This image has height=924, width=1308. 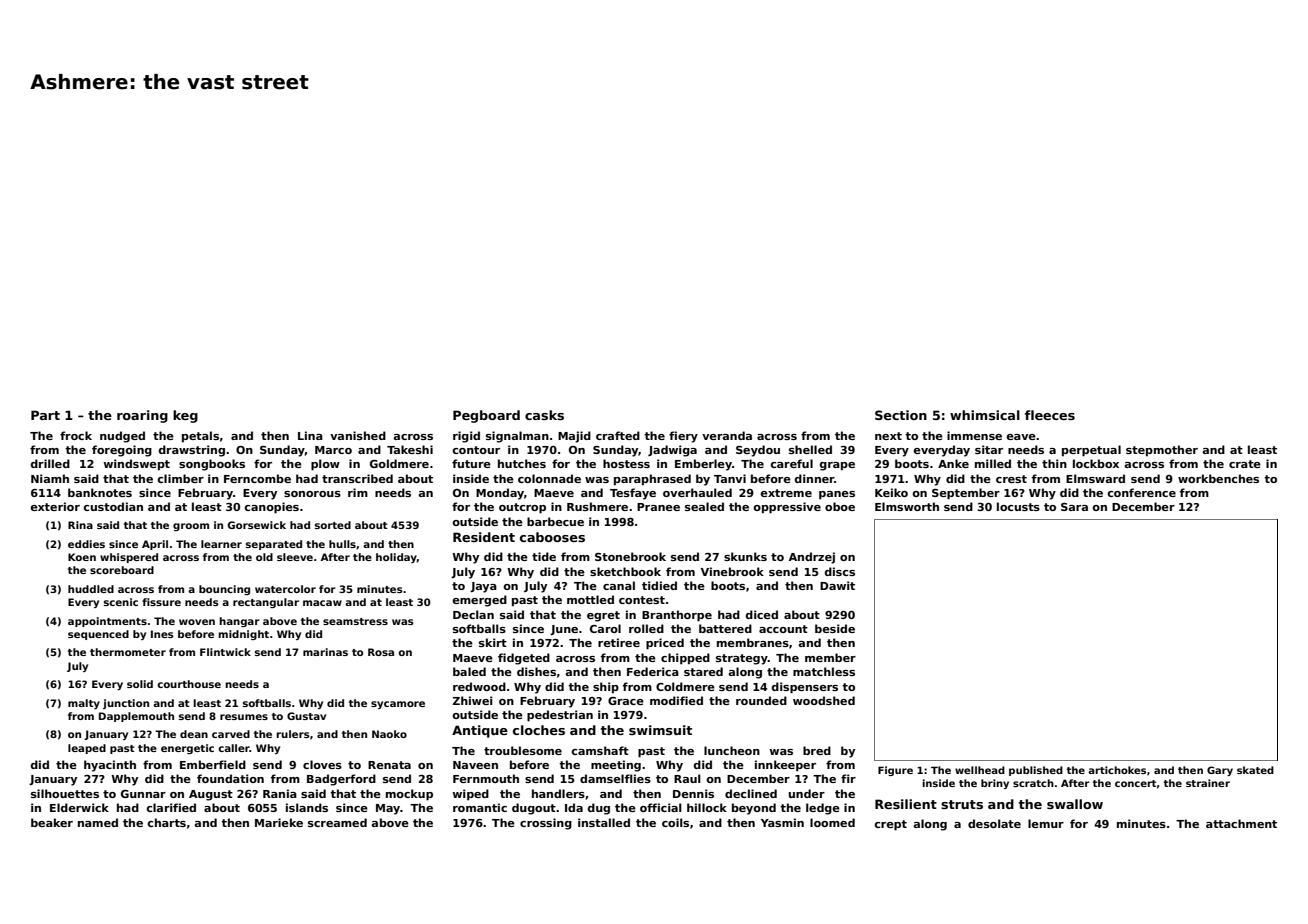 What do you see at coordinates (212, 465) in the image?
I see `songbooks` at bounding box center [212, 465].
